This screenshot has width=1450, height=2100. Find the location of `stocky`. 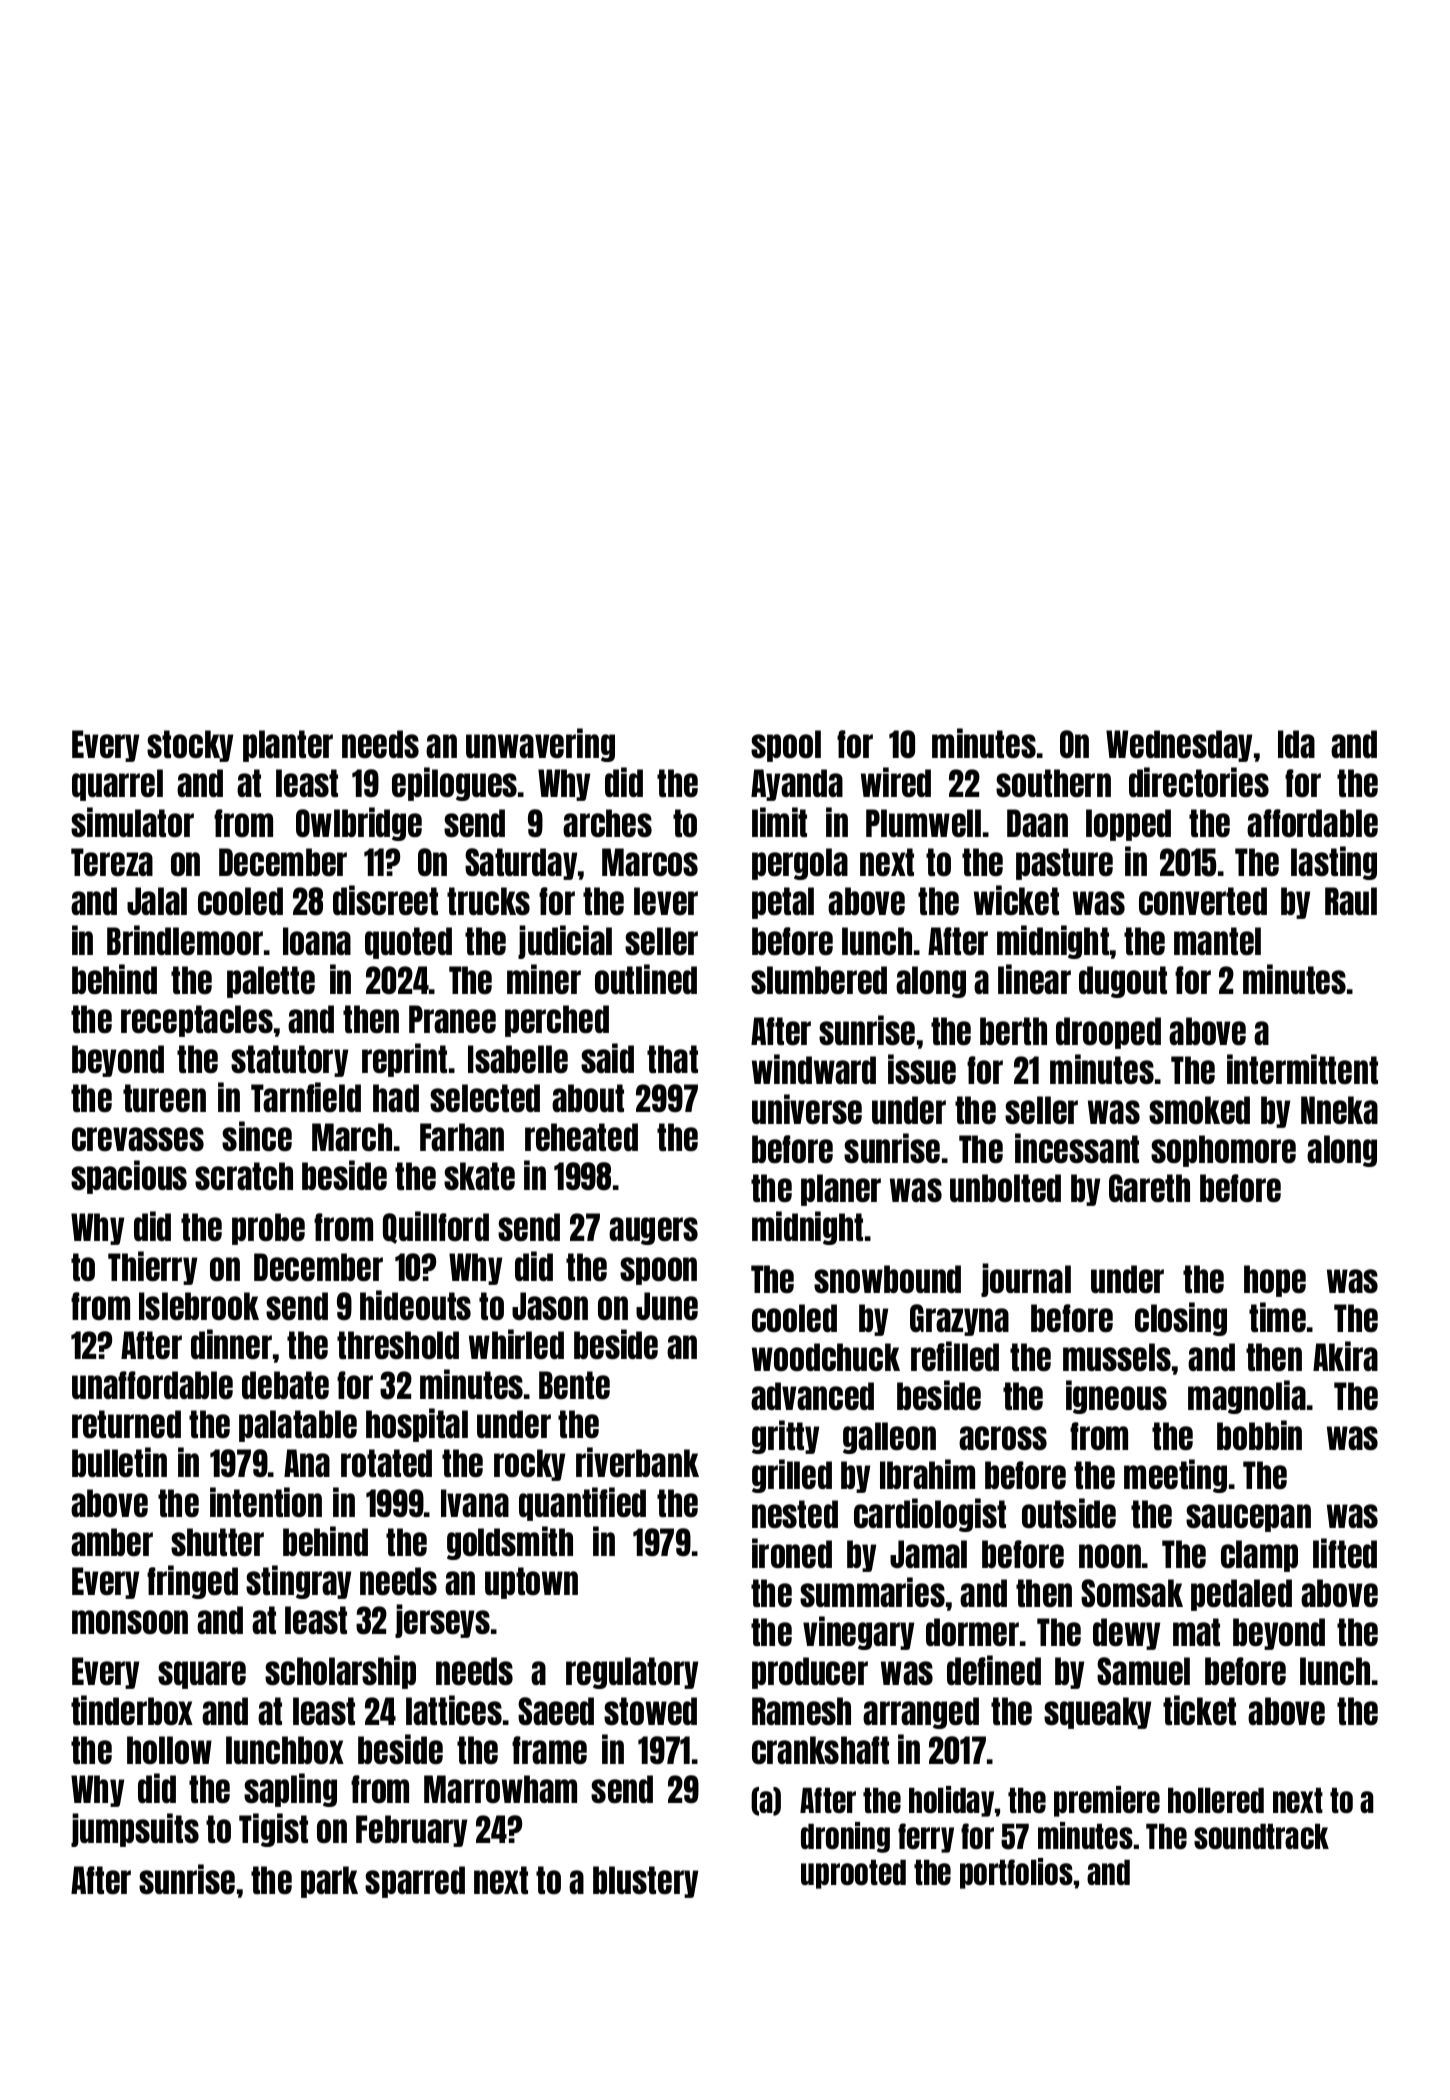

stocky is located at coordinates (190, 746).
